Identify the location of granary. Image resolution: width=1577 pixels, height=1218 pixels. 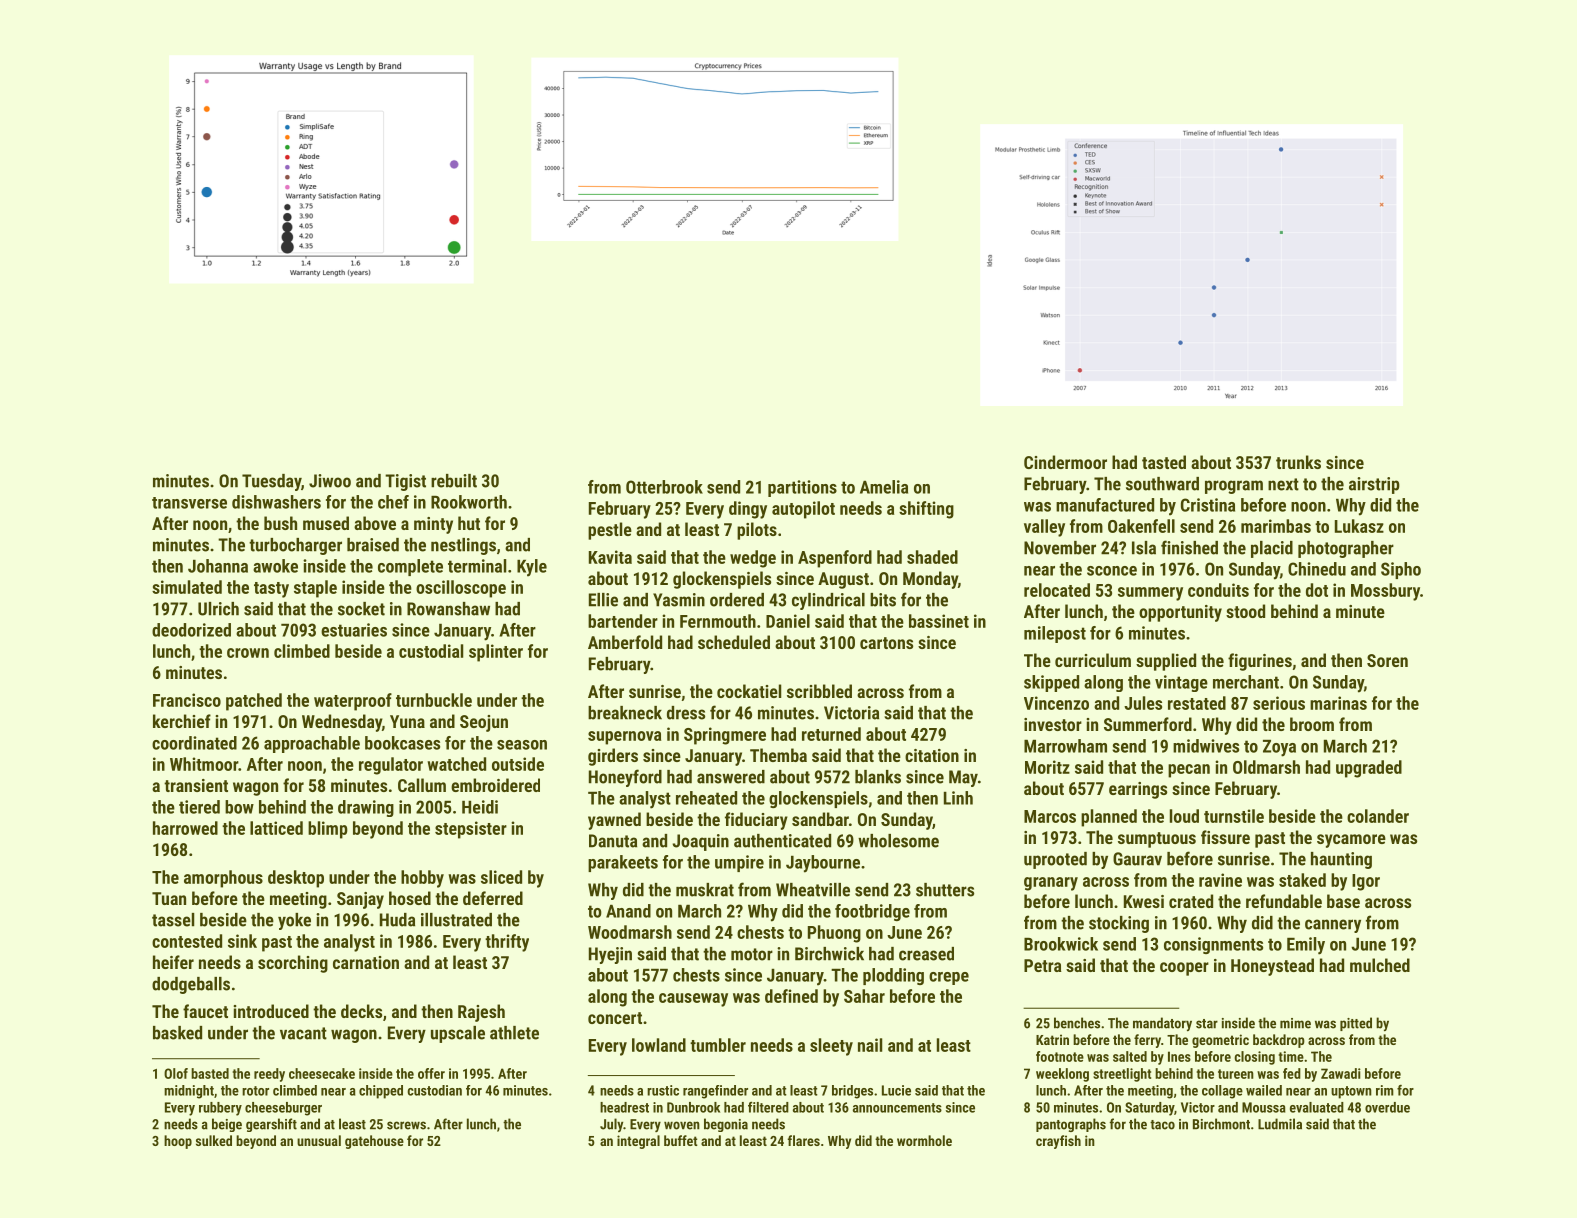
(1051, 884).
